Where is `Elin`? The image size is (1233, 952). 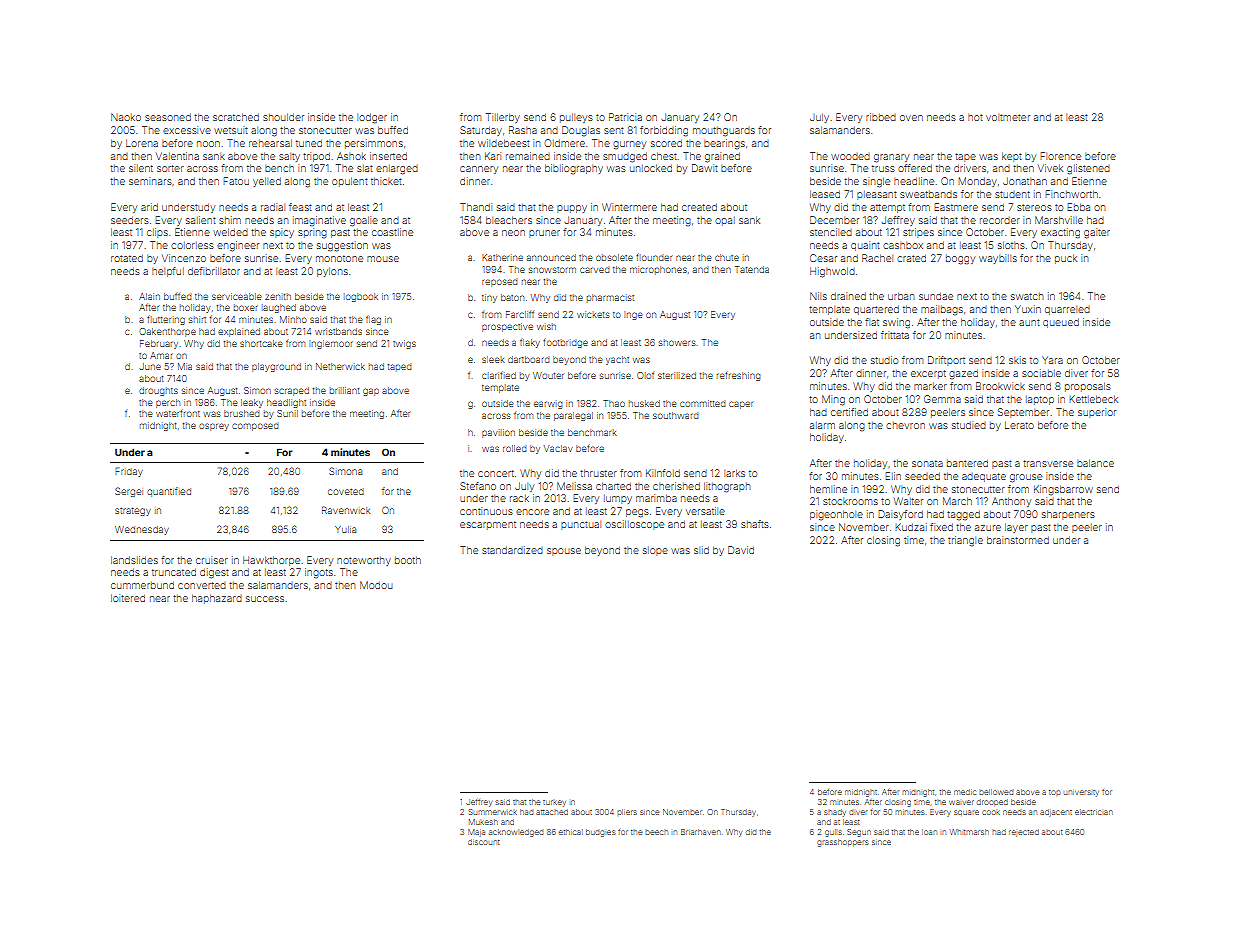 Elin is located at coordinates (893, 476).
